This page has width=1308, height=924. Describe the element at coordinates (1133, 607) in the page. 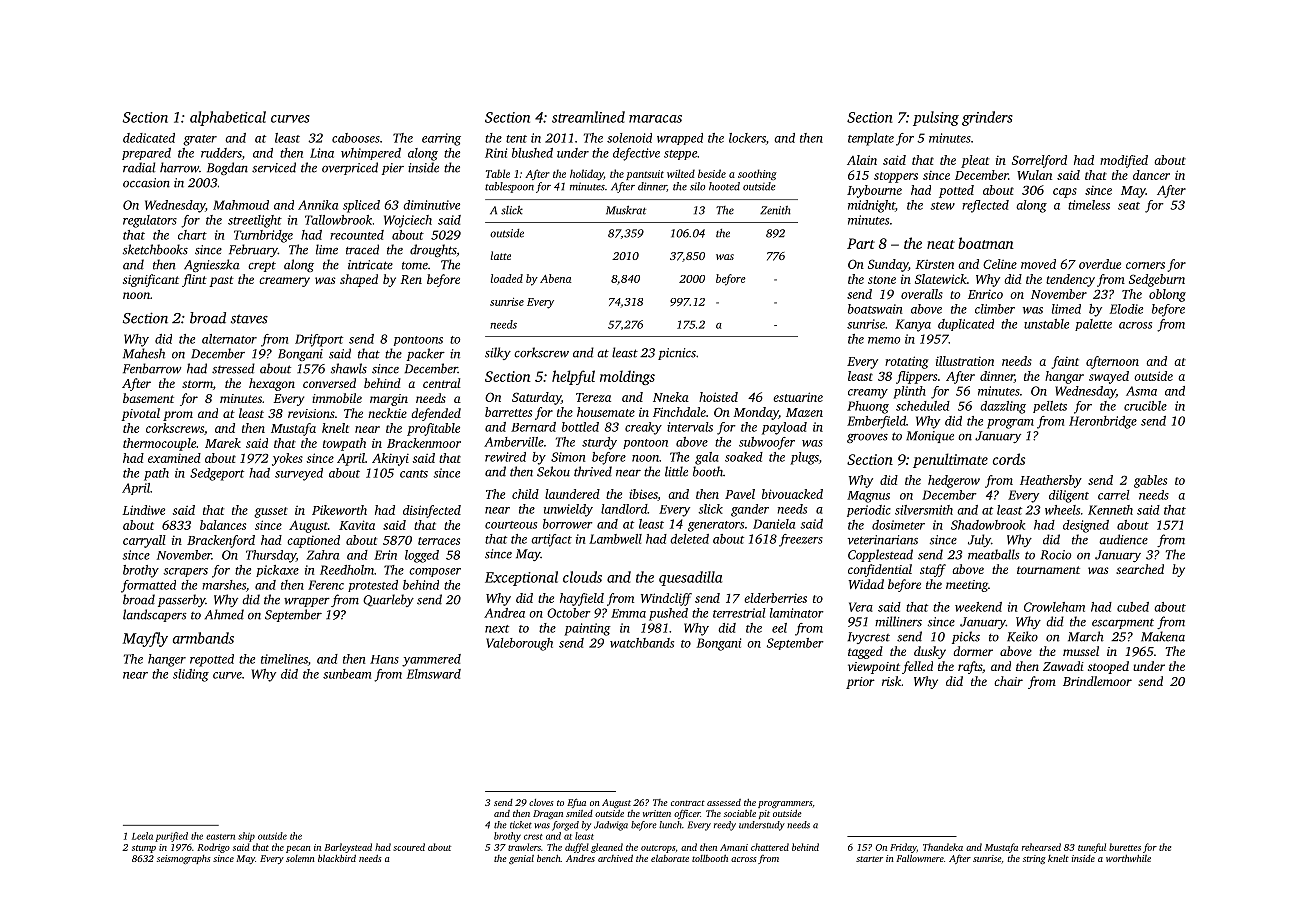

I see `cubed` at that location.
